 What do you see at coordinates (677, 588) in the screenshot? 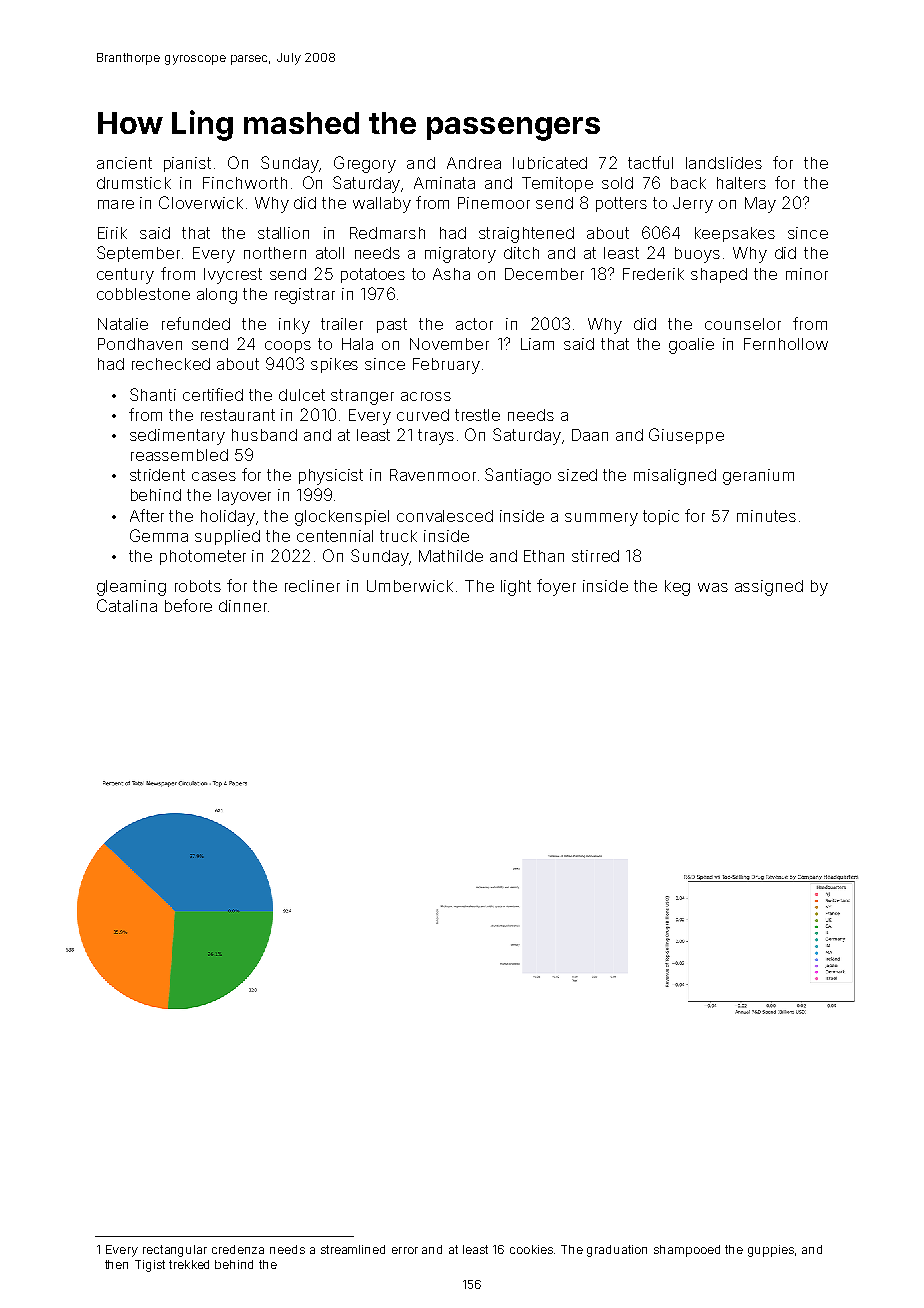
I see `keg` at bounding box center [677, 588].
